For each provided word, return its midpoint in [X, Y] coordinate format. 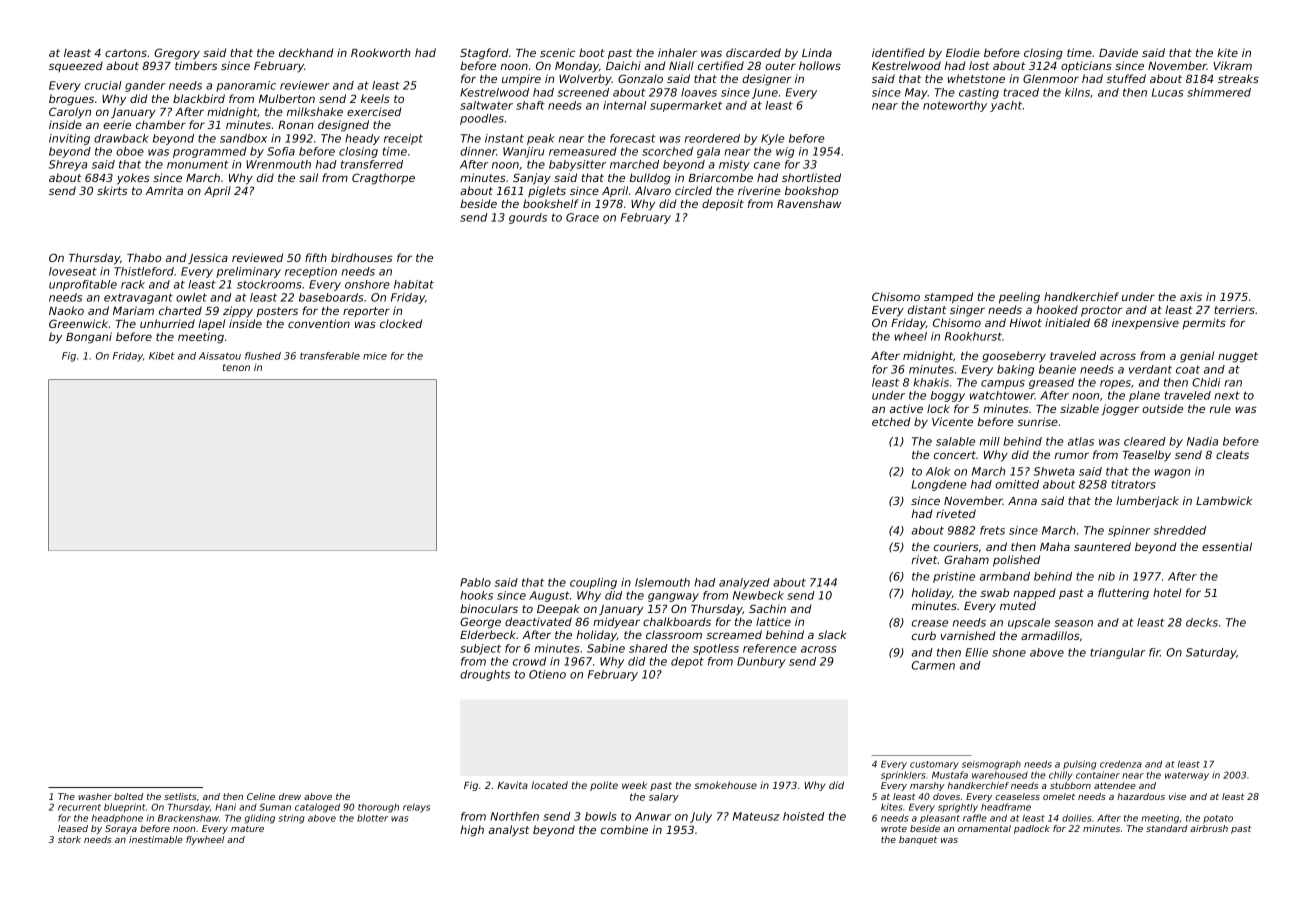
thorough [378, 808]
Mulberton [287, 98]
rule [1220, 408]
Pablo [475, 582]
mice [375, 356]
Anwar [653, 816]
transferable [330, 356]
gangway [673, 597]
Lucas [1167, 92]
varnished [968, 635]
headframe [1006, 807]
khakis [931, 382]
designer [767, 80]
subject [480, 649]
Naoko [66, 310]
